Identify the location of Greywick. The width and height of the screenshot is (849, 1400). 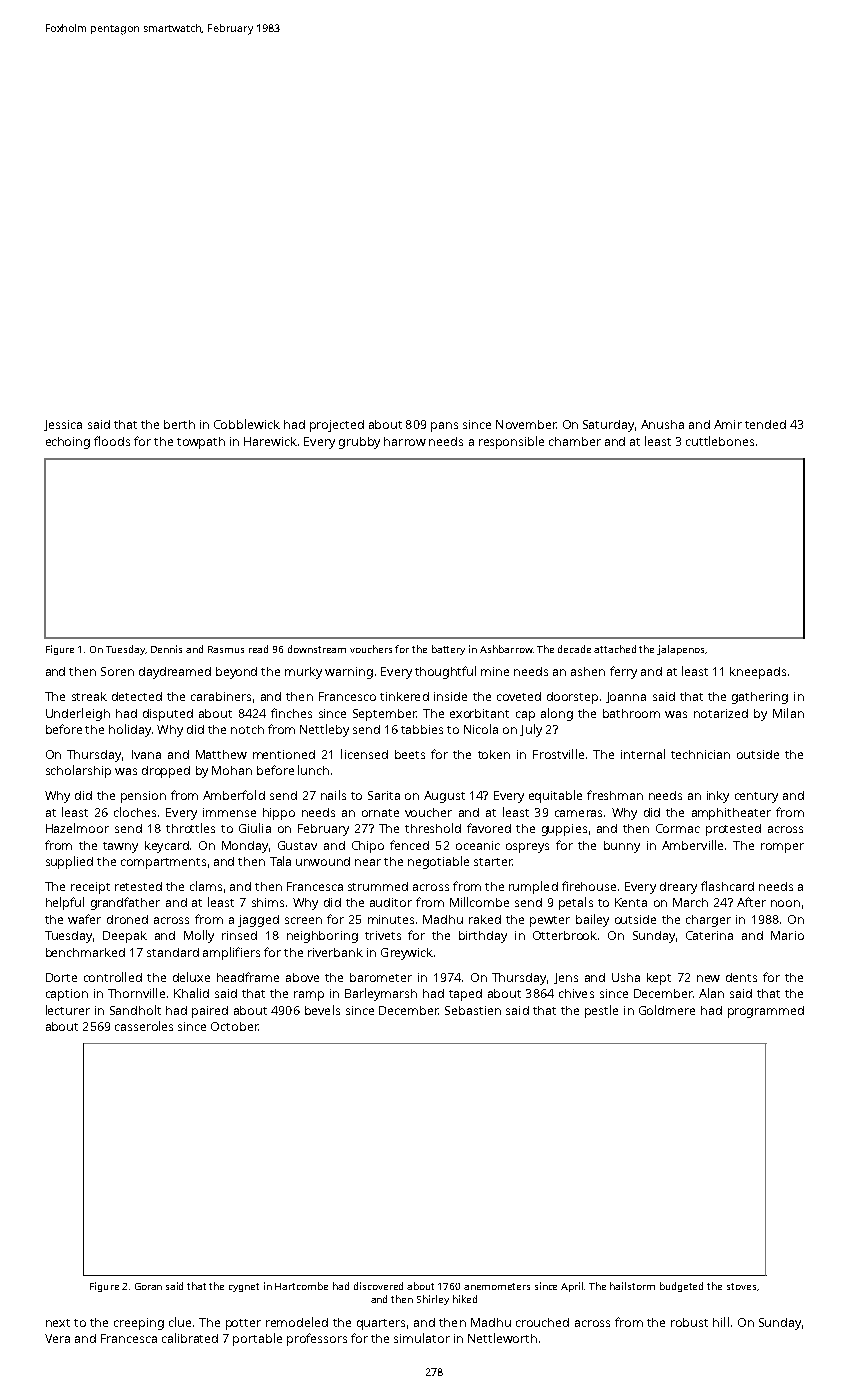
(407, 954).
